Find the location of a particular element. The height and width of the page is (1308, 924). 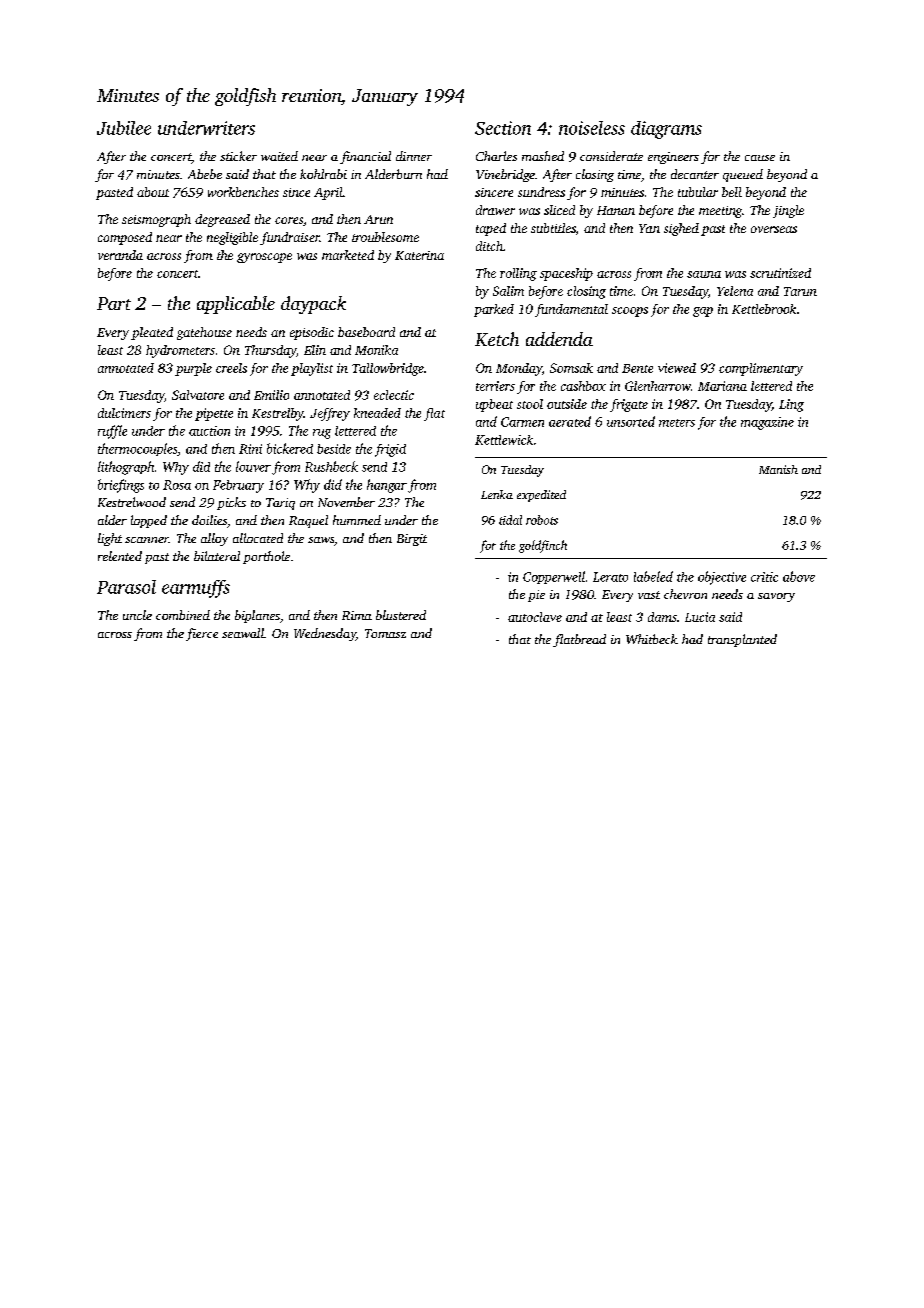

magazine is located at coordinates (767, 423).
